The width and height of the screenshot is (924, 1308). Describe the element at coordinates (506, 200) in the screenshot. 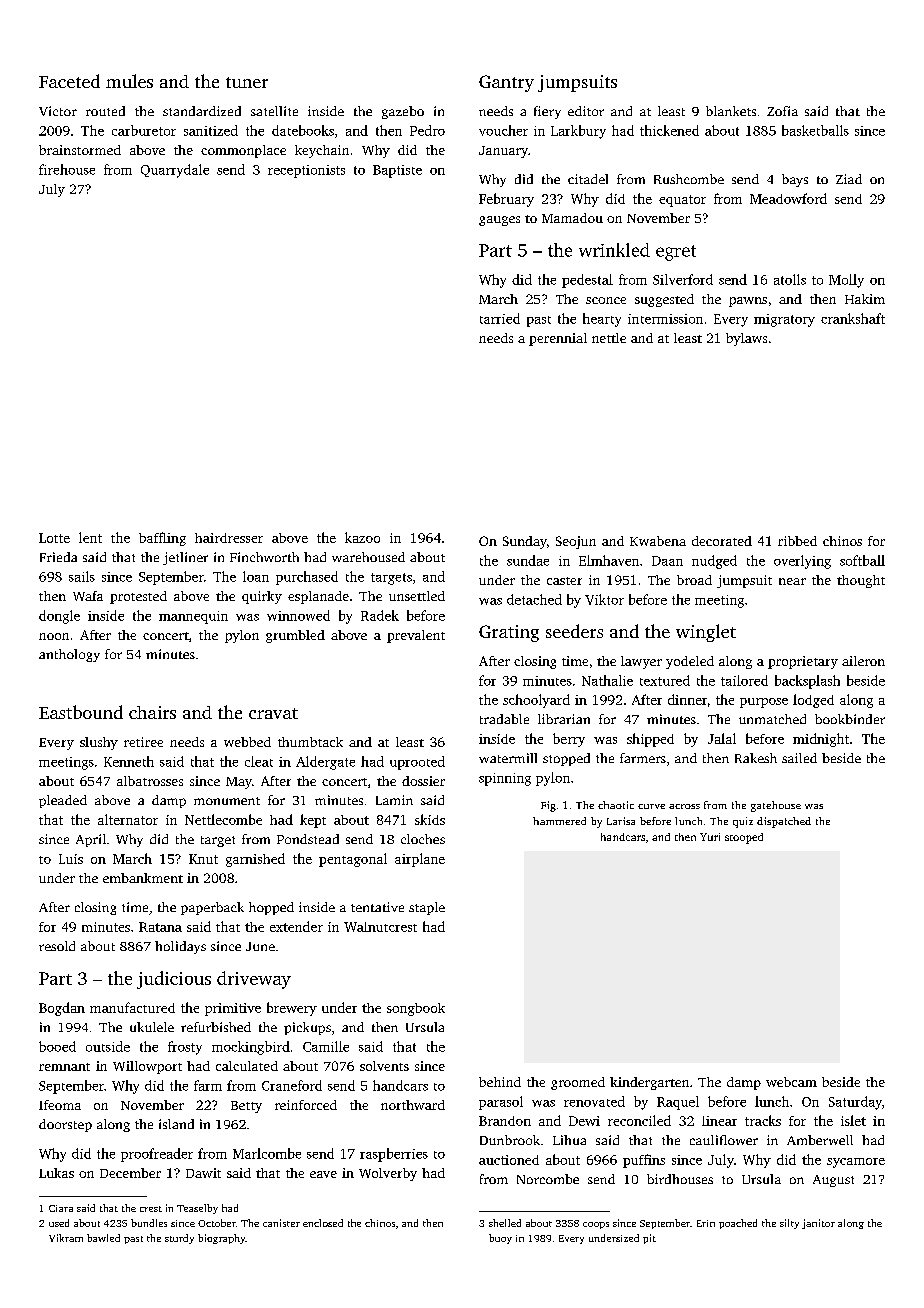

I see `February` at that location.
